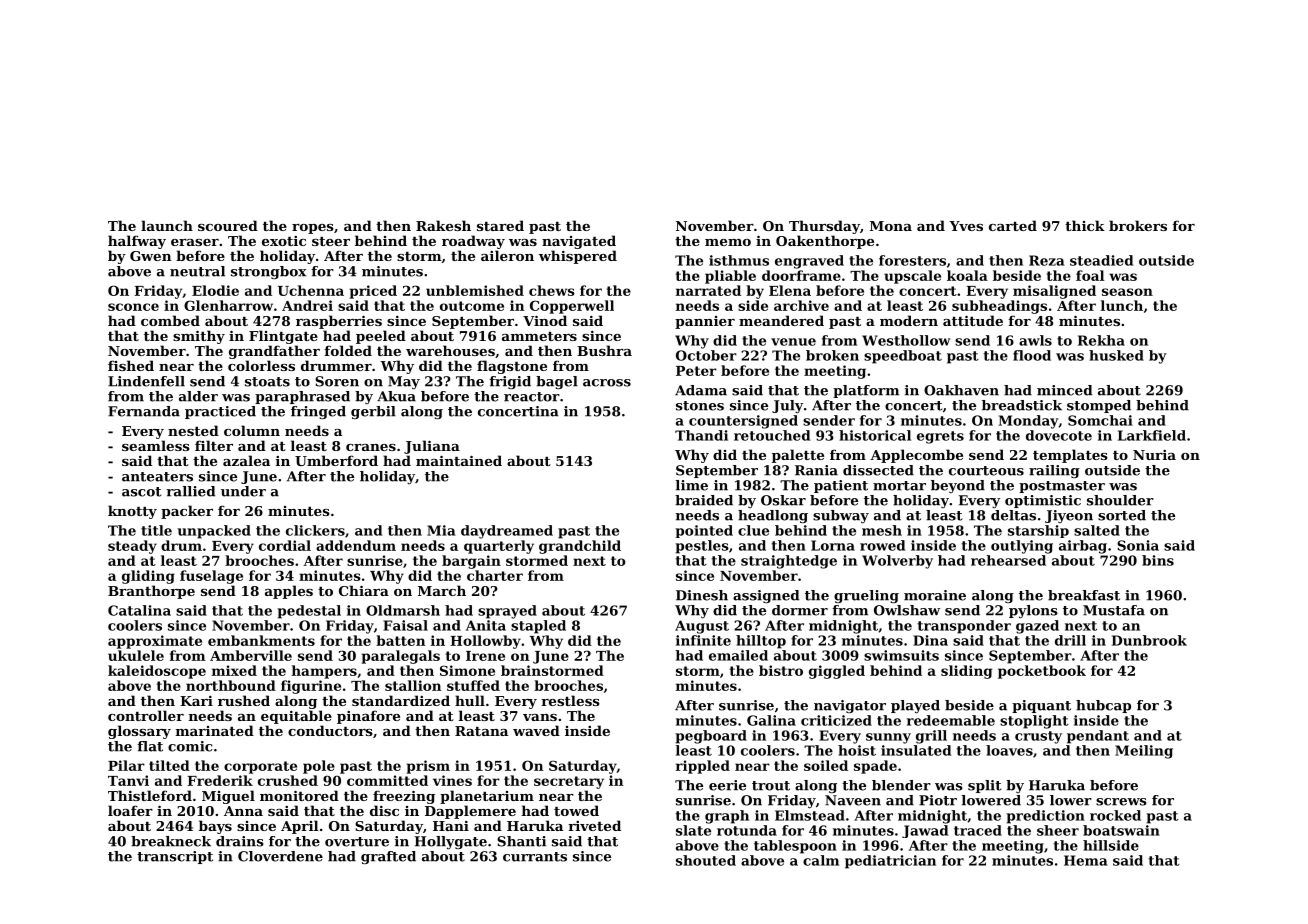  Describe the element at coordinates (315, 530) in the screenshot. I see `clickers` at that location.
